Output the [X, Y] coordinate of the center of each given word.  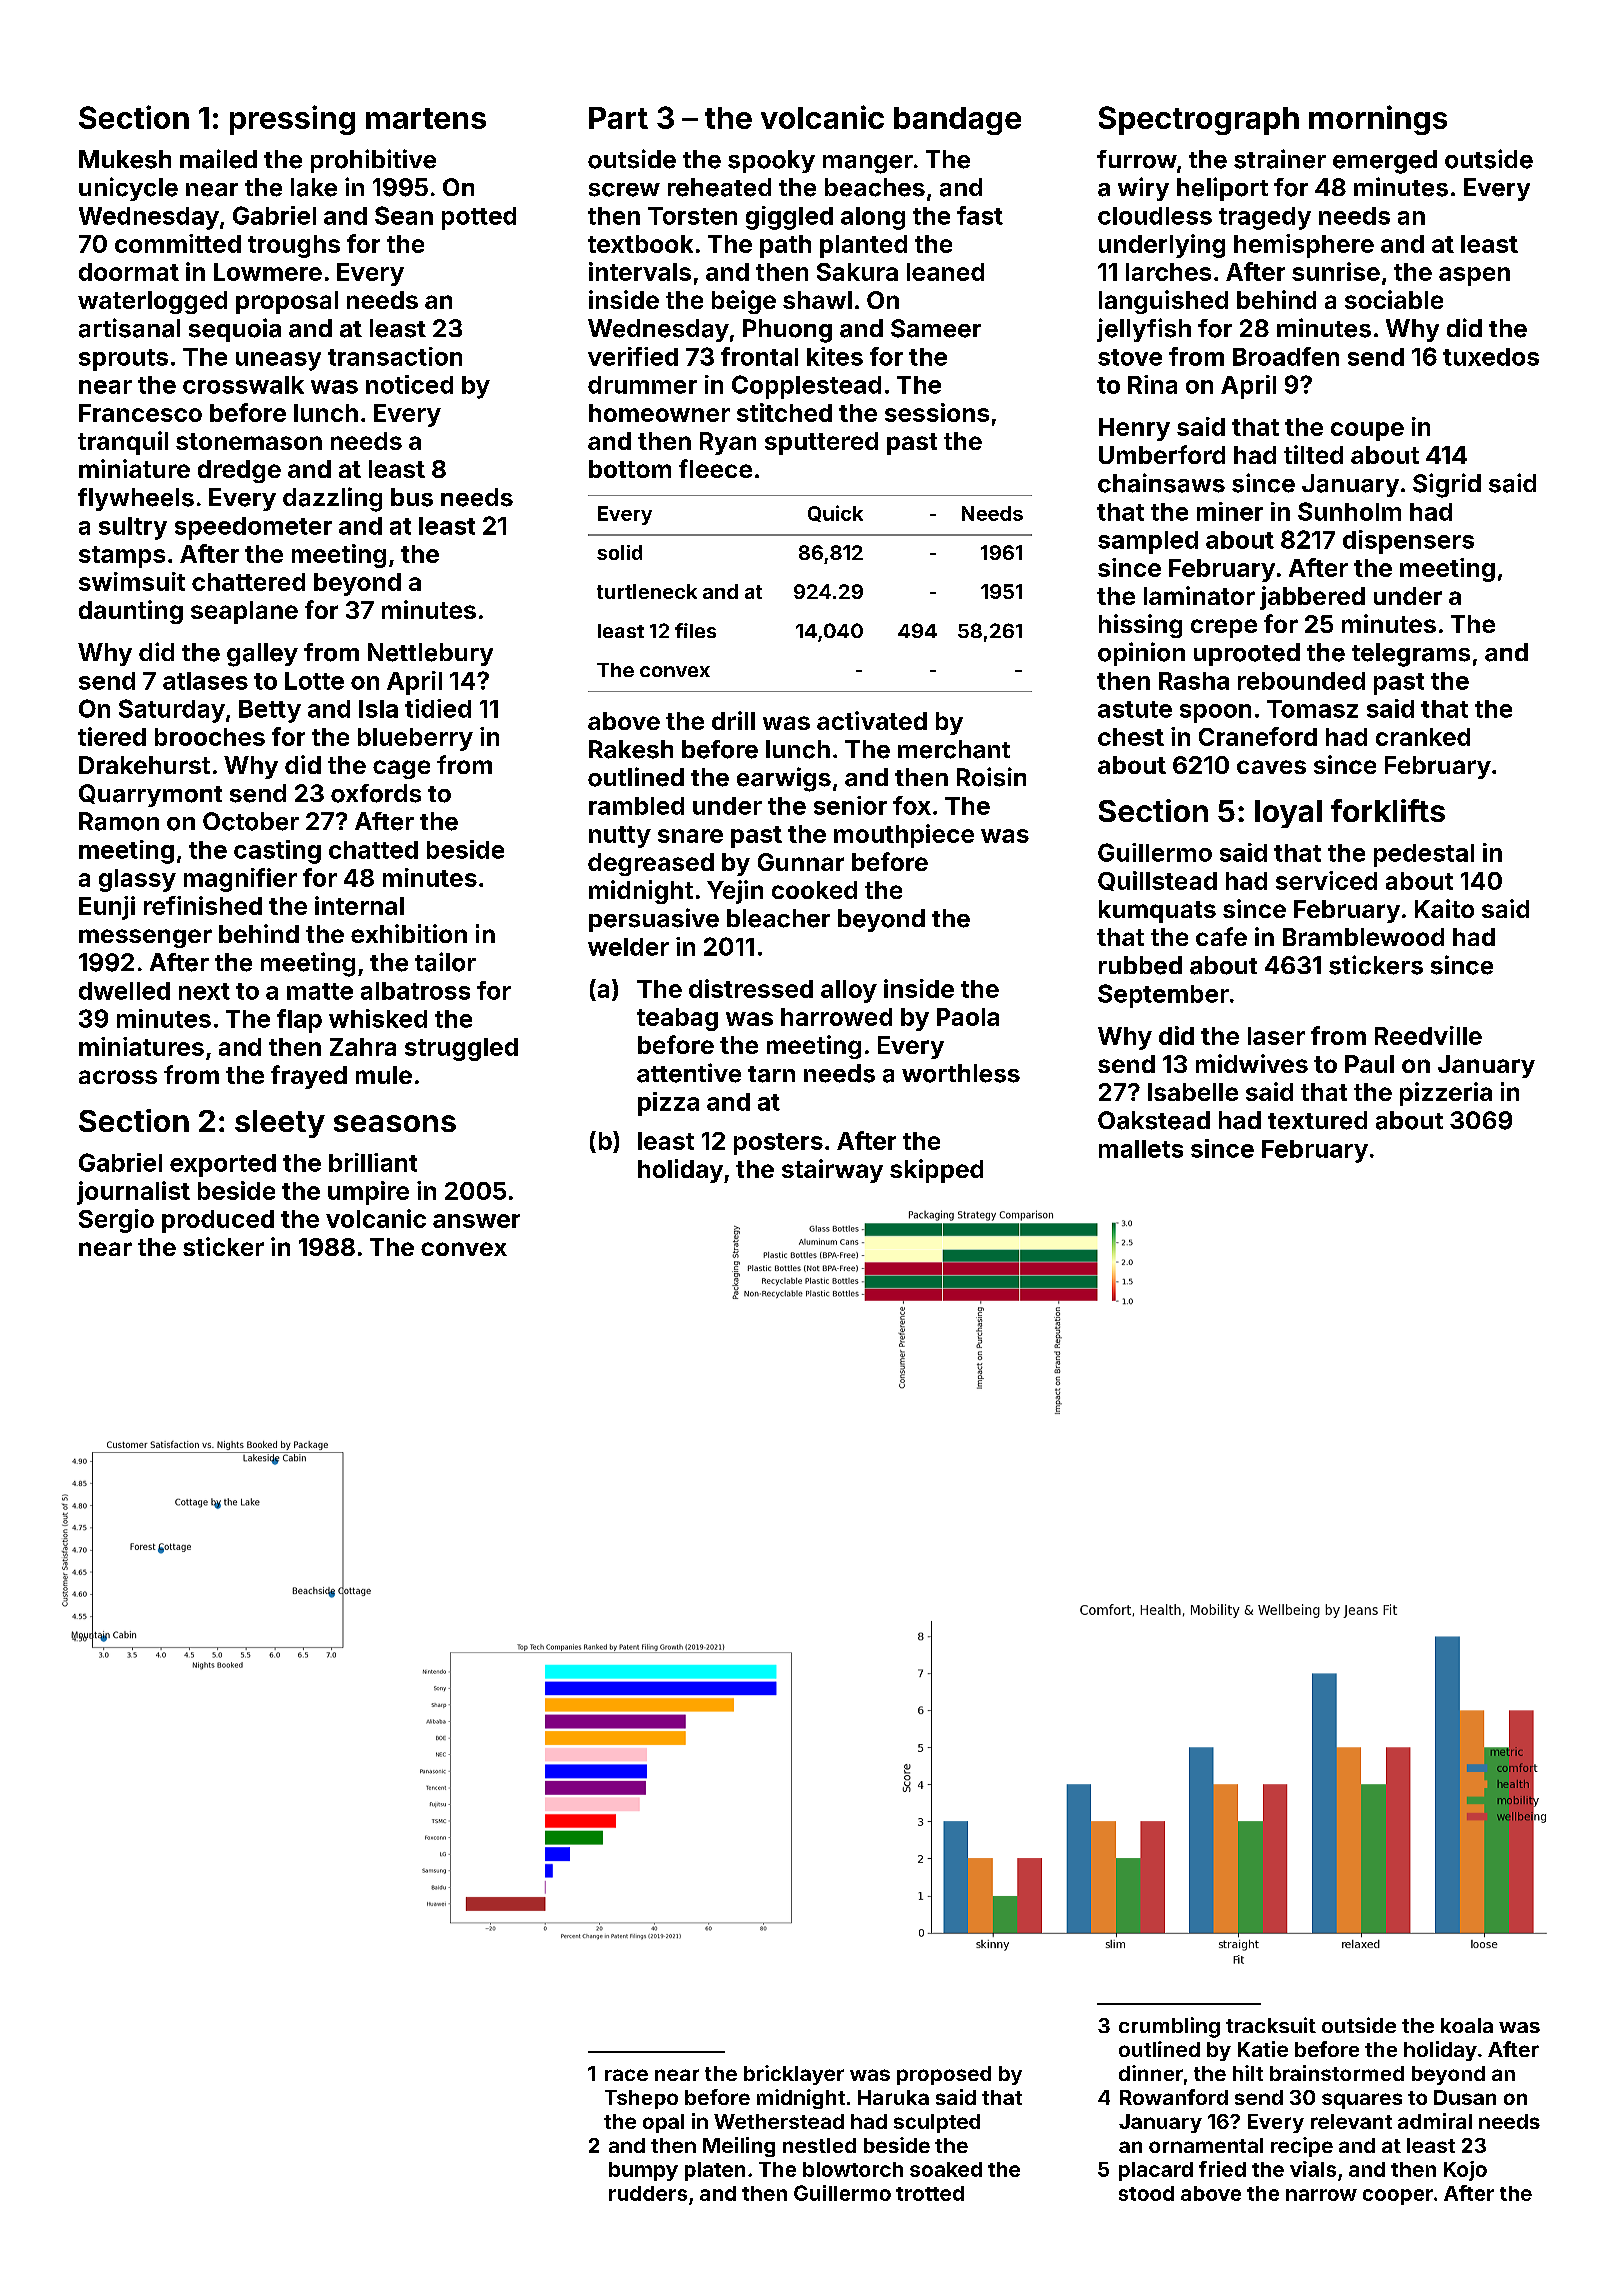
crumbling [1169, 2027]
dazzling [332, 499]
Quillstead [1157, 881]
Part [618, 118]
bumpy [643, 2171]
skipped [936, 1171]
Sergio [116, 1221]
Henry [1134, 429]
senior [850, 805]
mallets [1141, 1149]
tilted [1313, 454]
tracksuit [1271, 2025]
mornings [1378, 120]
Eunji [107, 908]
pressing [292, 120]
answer [476, 1221]
